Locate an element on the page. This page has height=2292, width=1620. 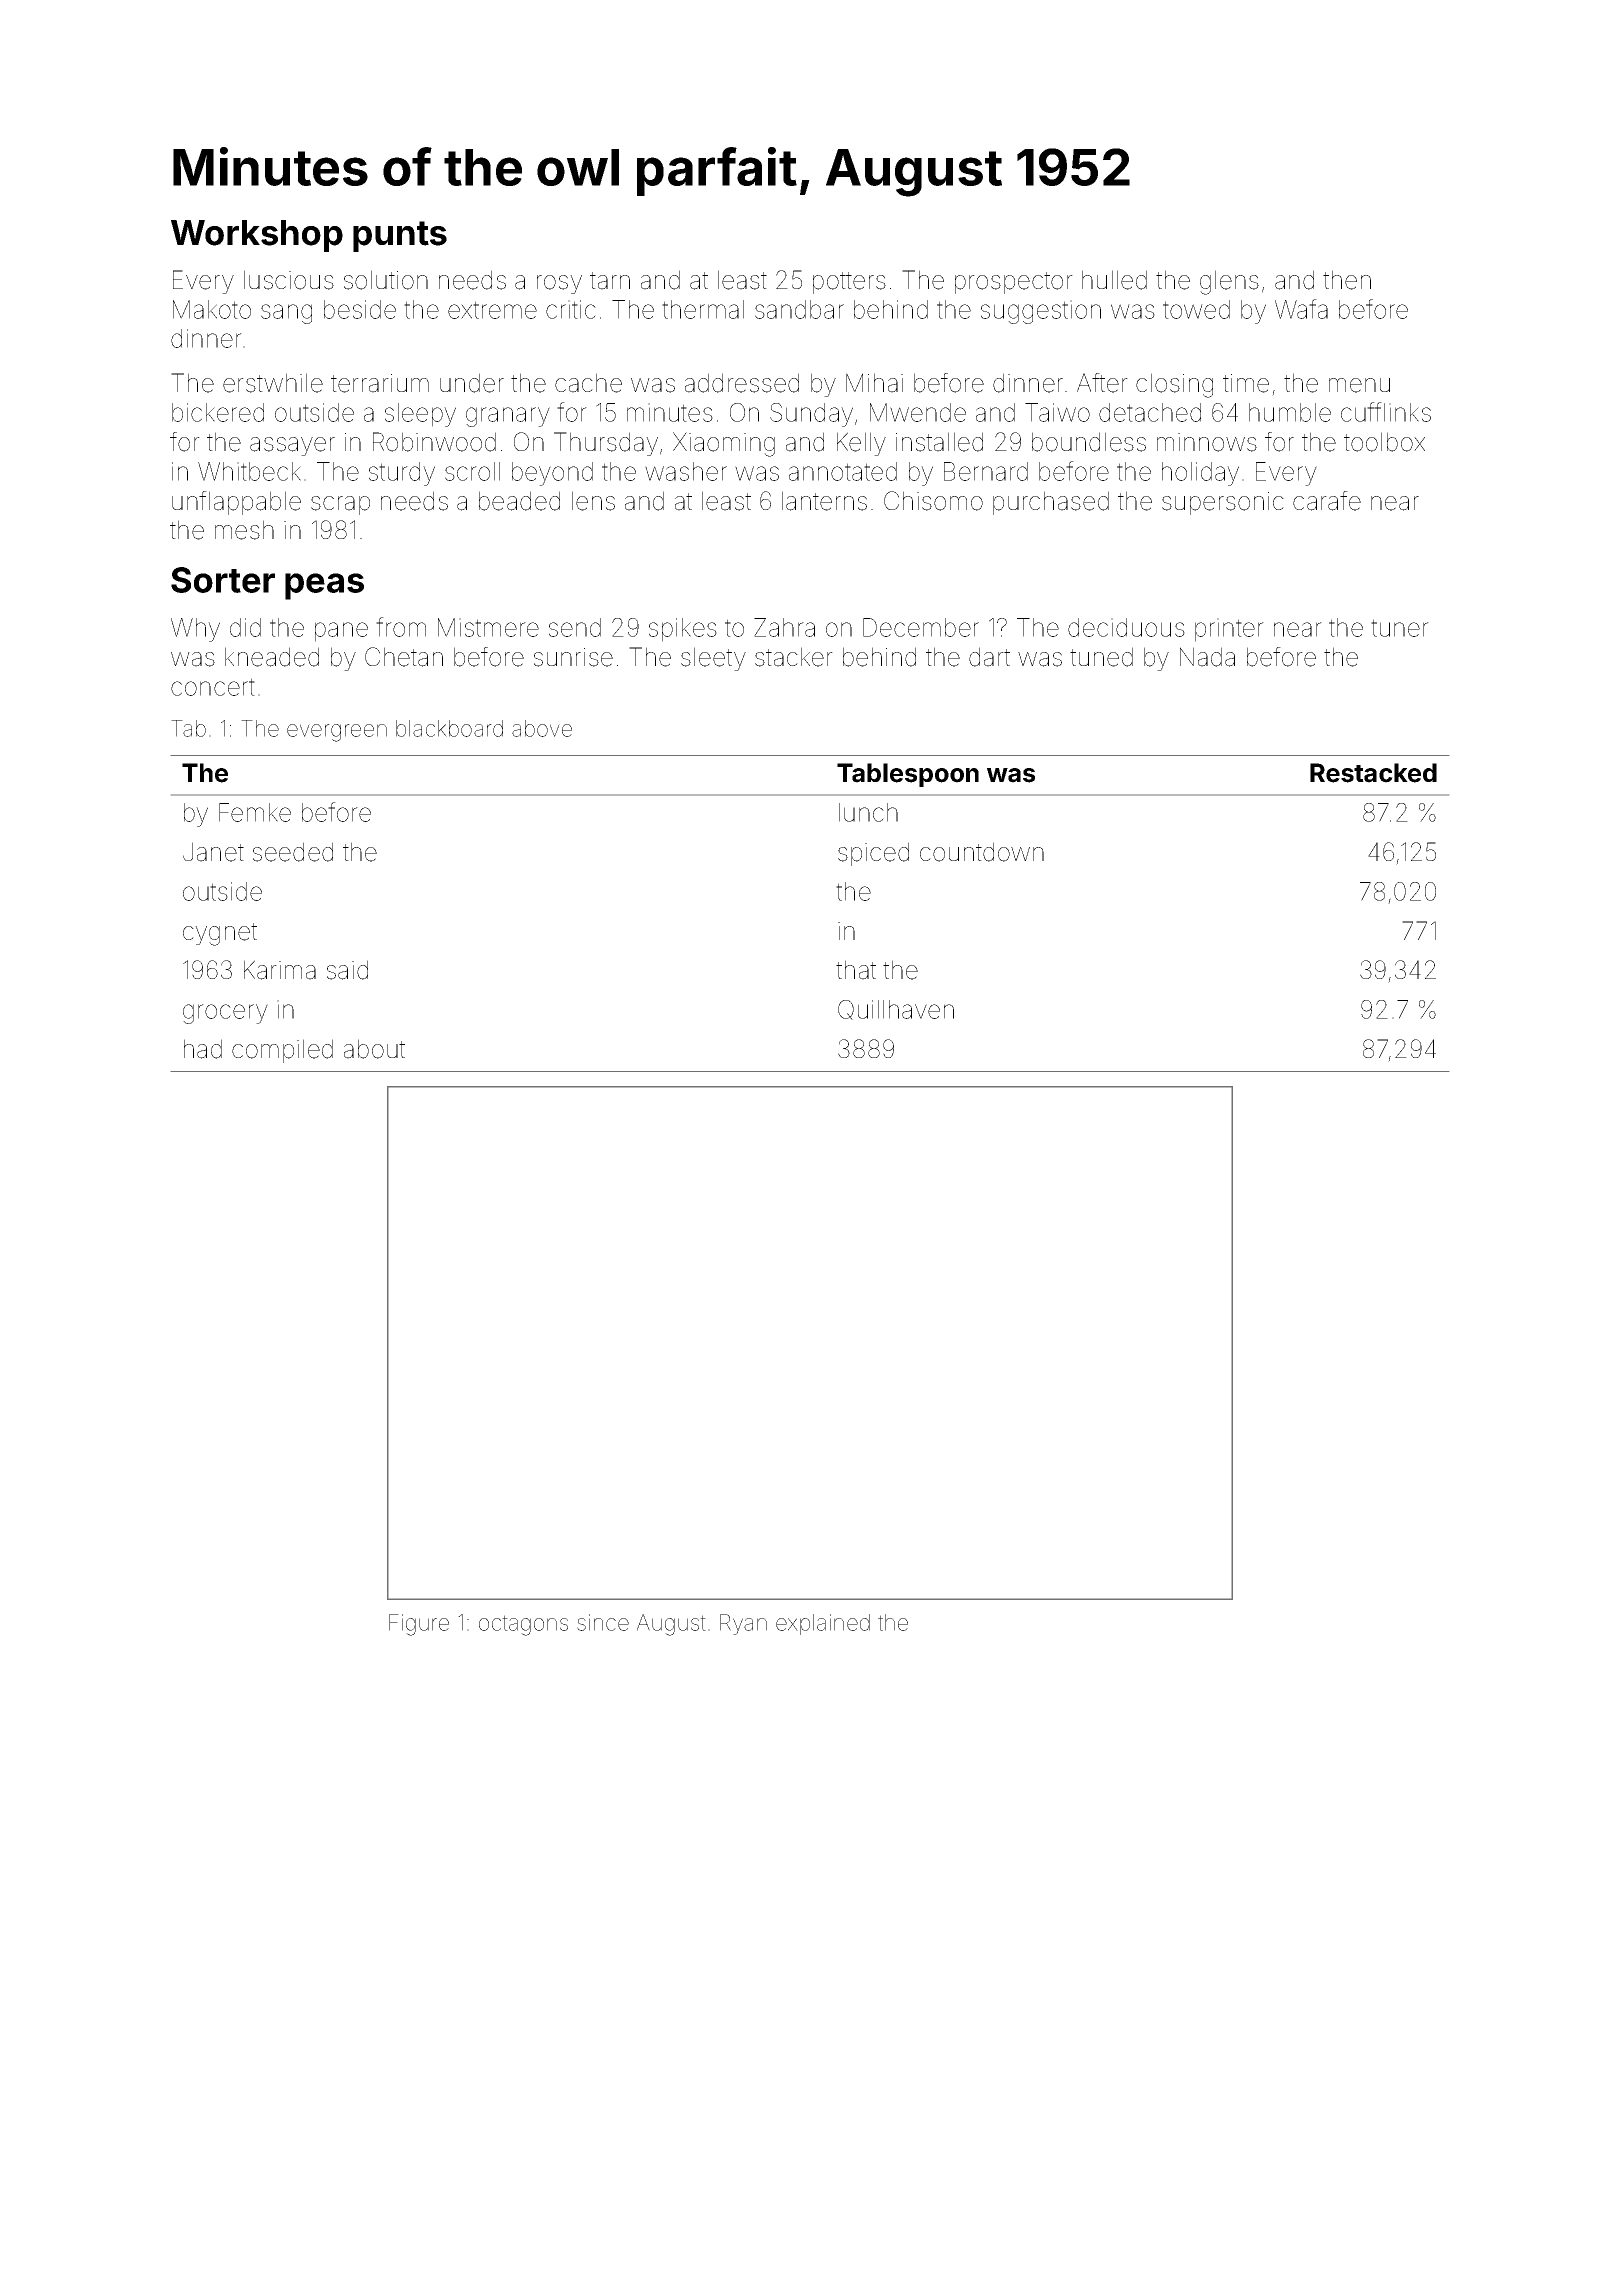
Ryan is located at coordinates (743, 1624).
